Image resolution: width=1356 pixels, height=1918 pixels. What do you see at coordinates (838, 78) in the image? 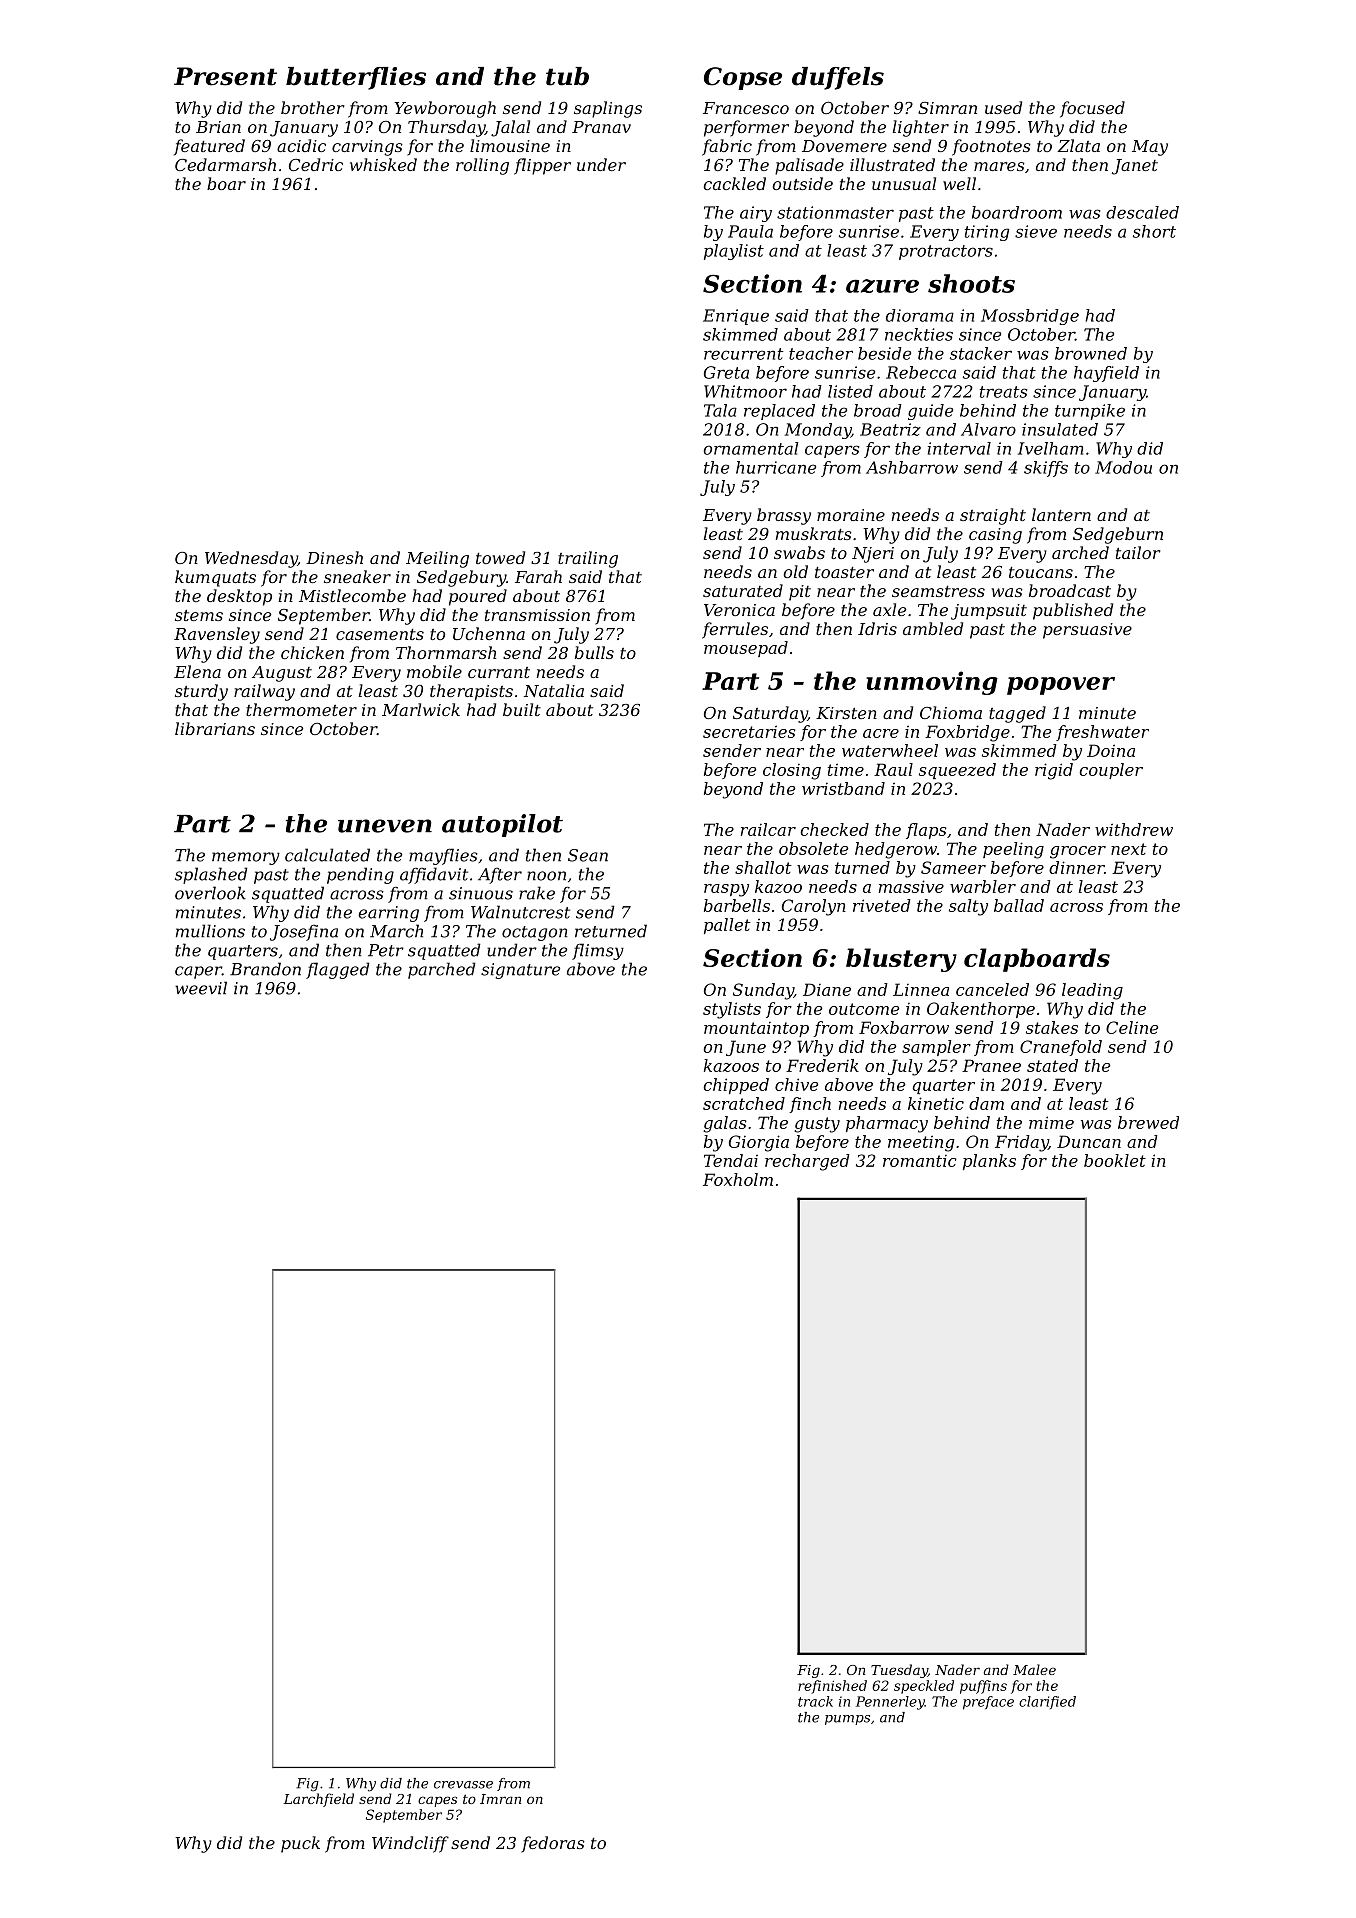
I see `duffels` at bounding box center [838, 78].
